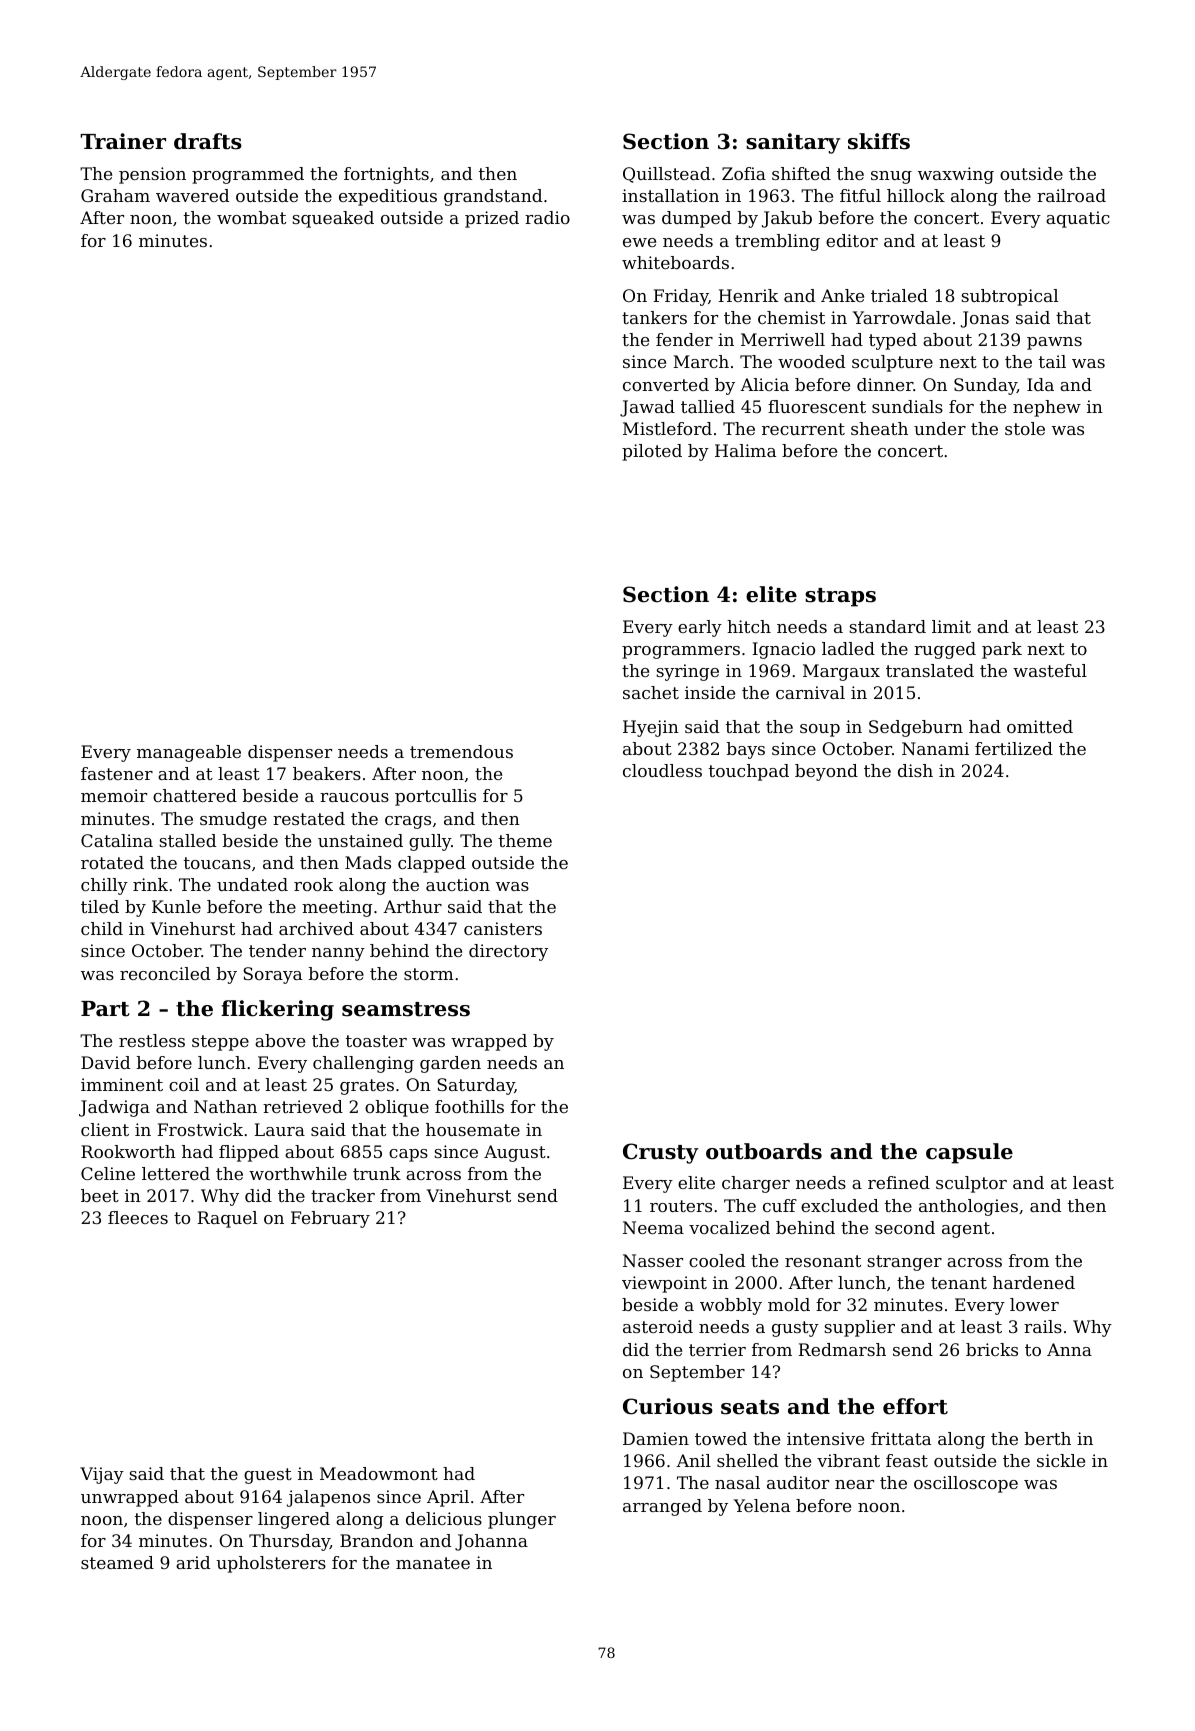 Image resolution: width=1195 pixels, height=1731 pixels. I want to click on tail, so click(1052, 361).
